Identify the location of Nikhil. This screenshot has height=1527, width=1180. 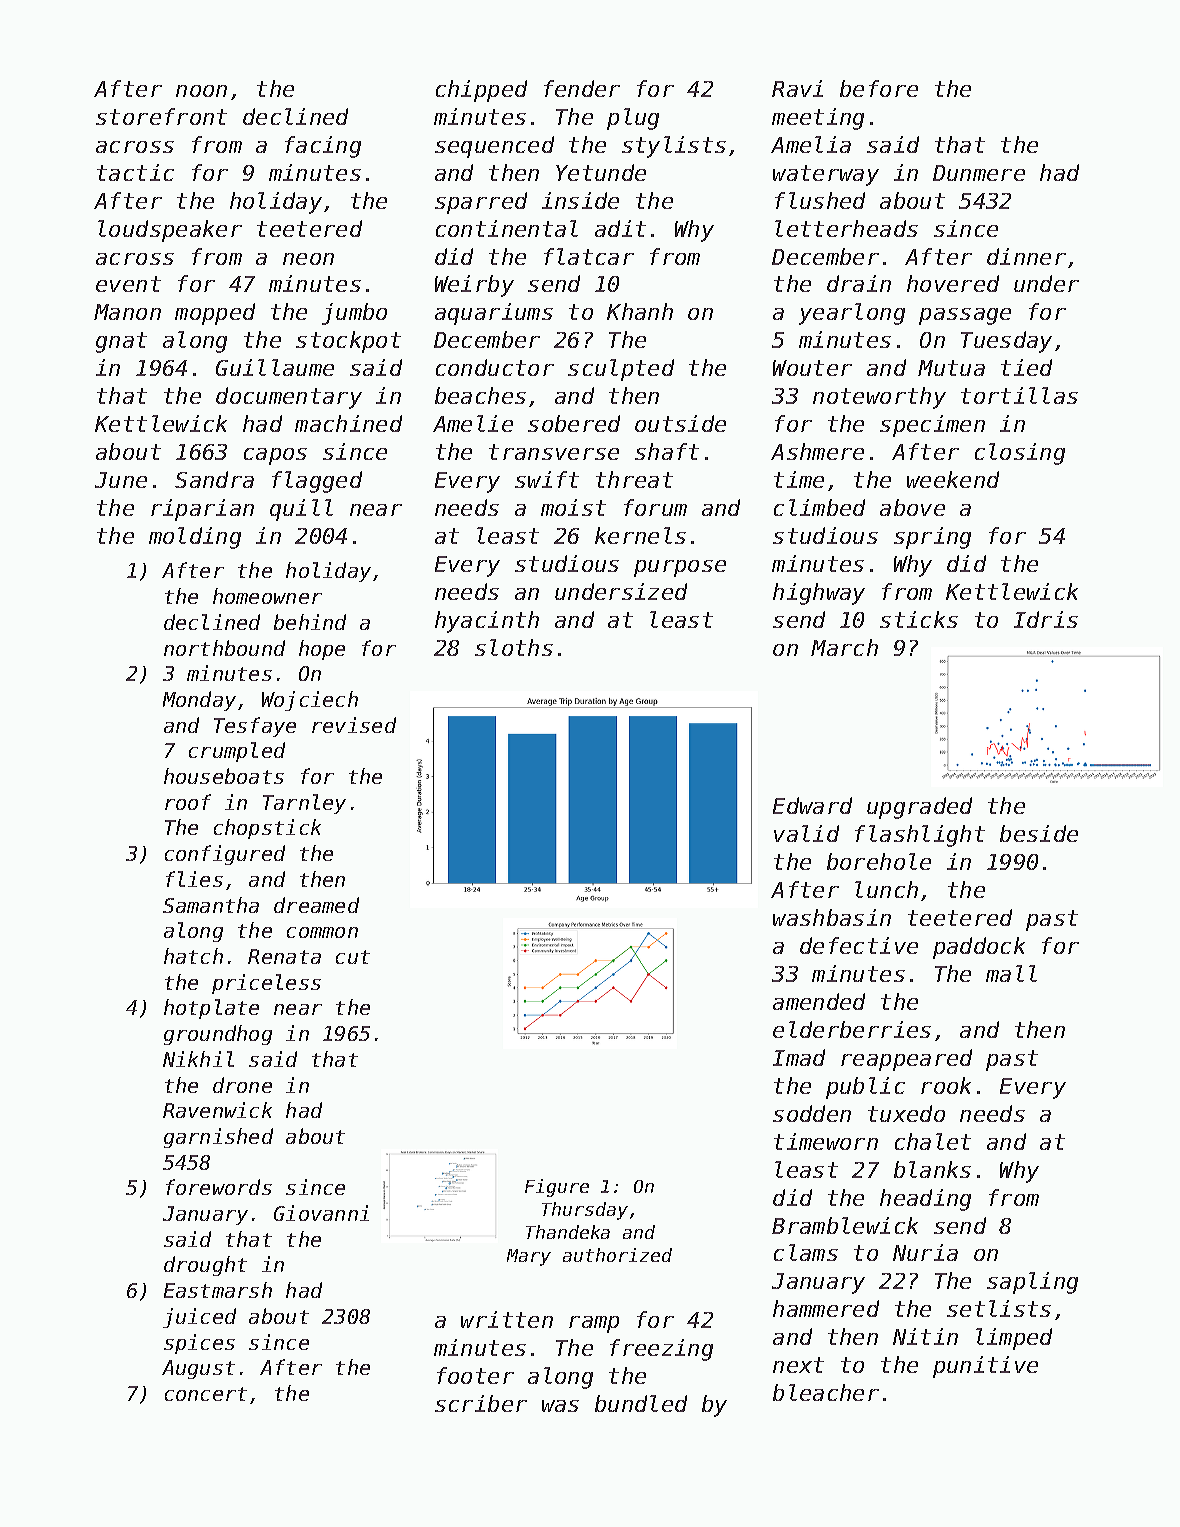
(198, 1059).
